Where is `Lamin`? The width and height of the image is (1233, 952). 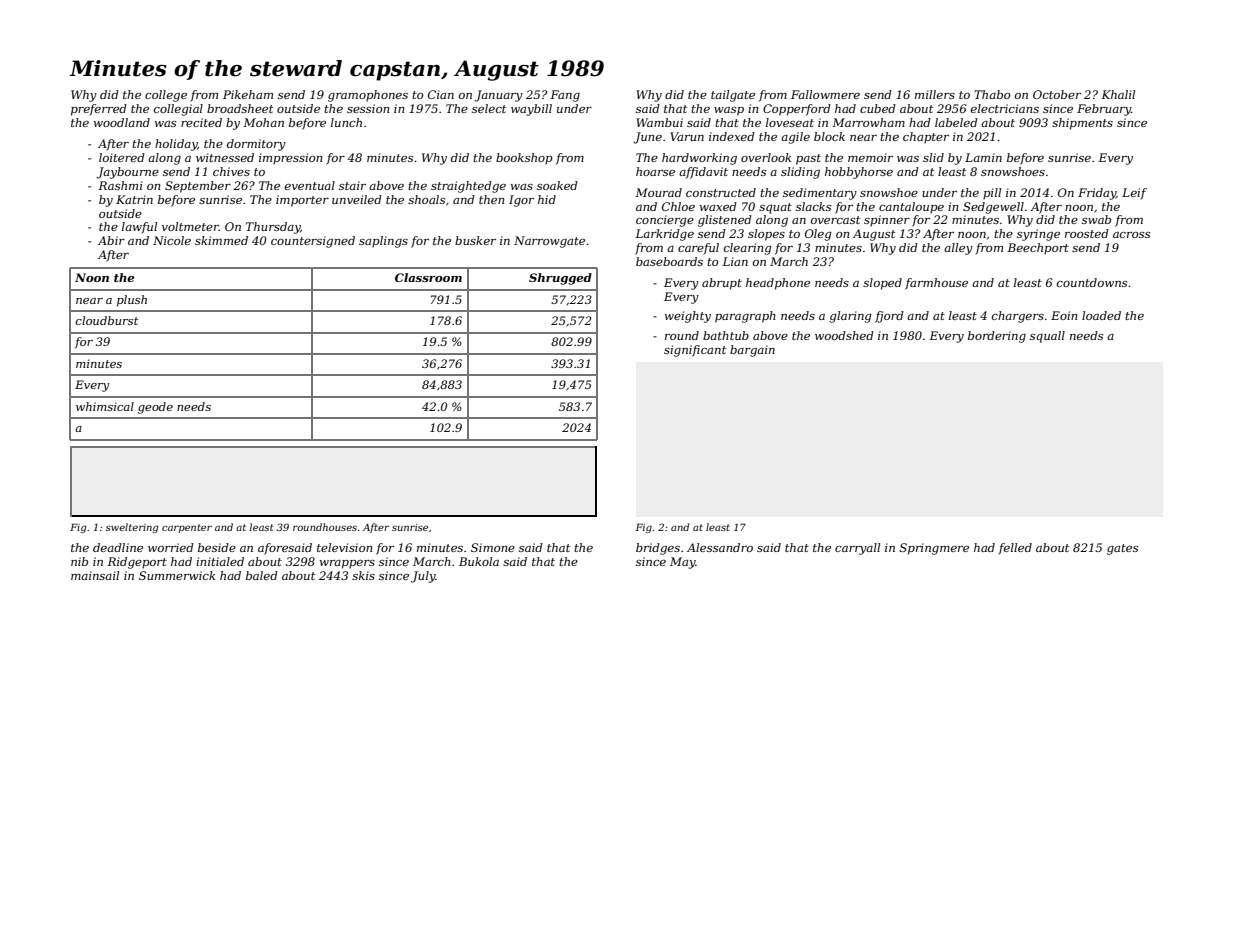 Lamin is located at coordinates (983, 157).
